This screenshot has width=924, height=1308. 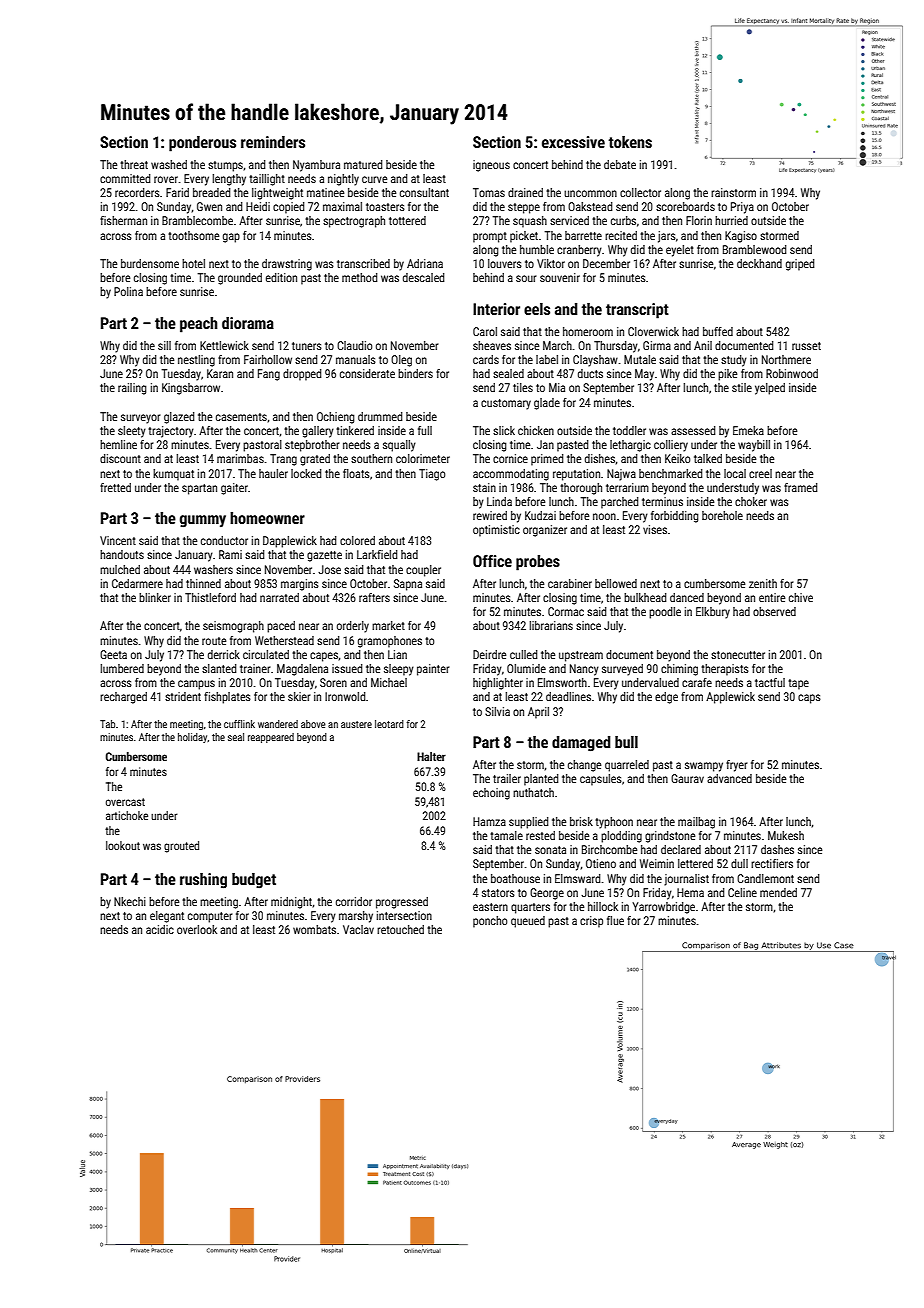 What do you see at coordinates (197, 929) in the screenshot?
I see `overlook` at bounding box center [197, 929].
